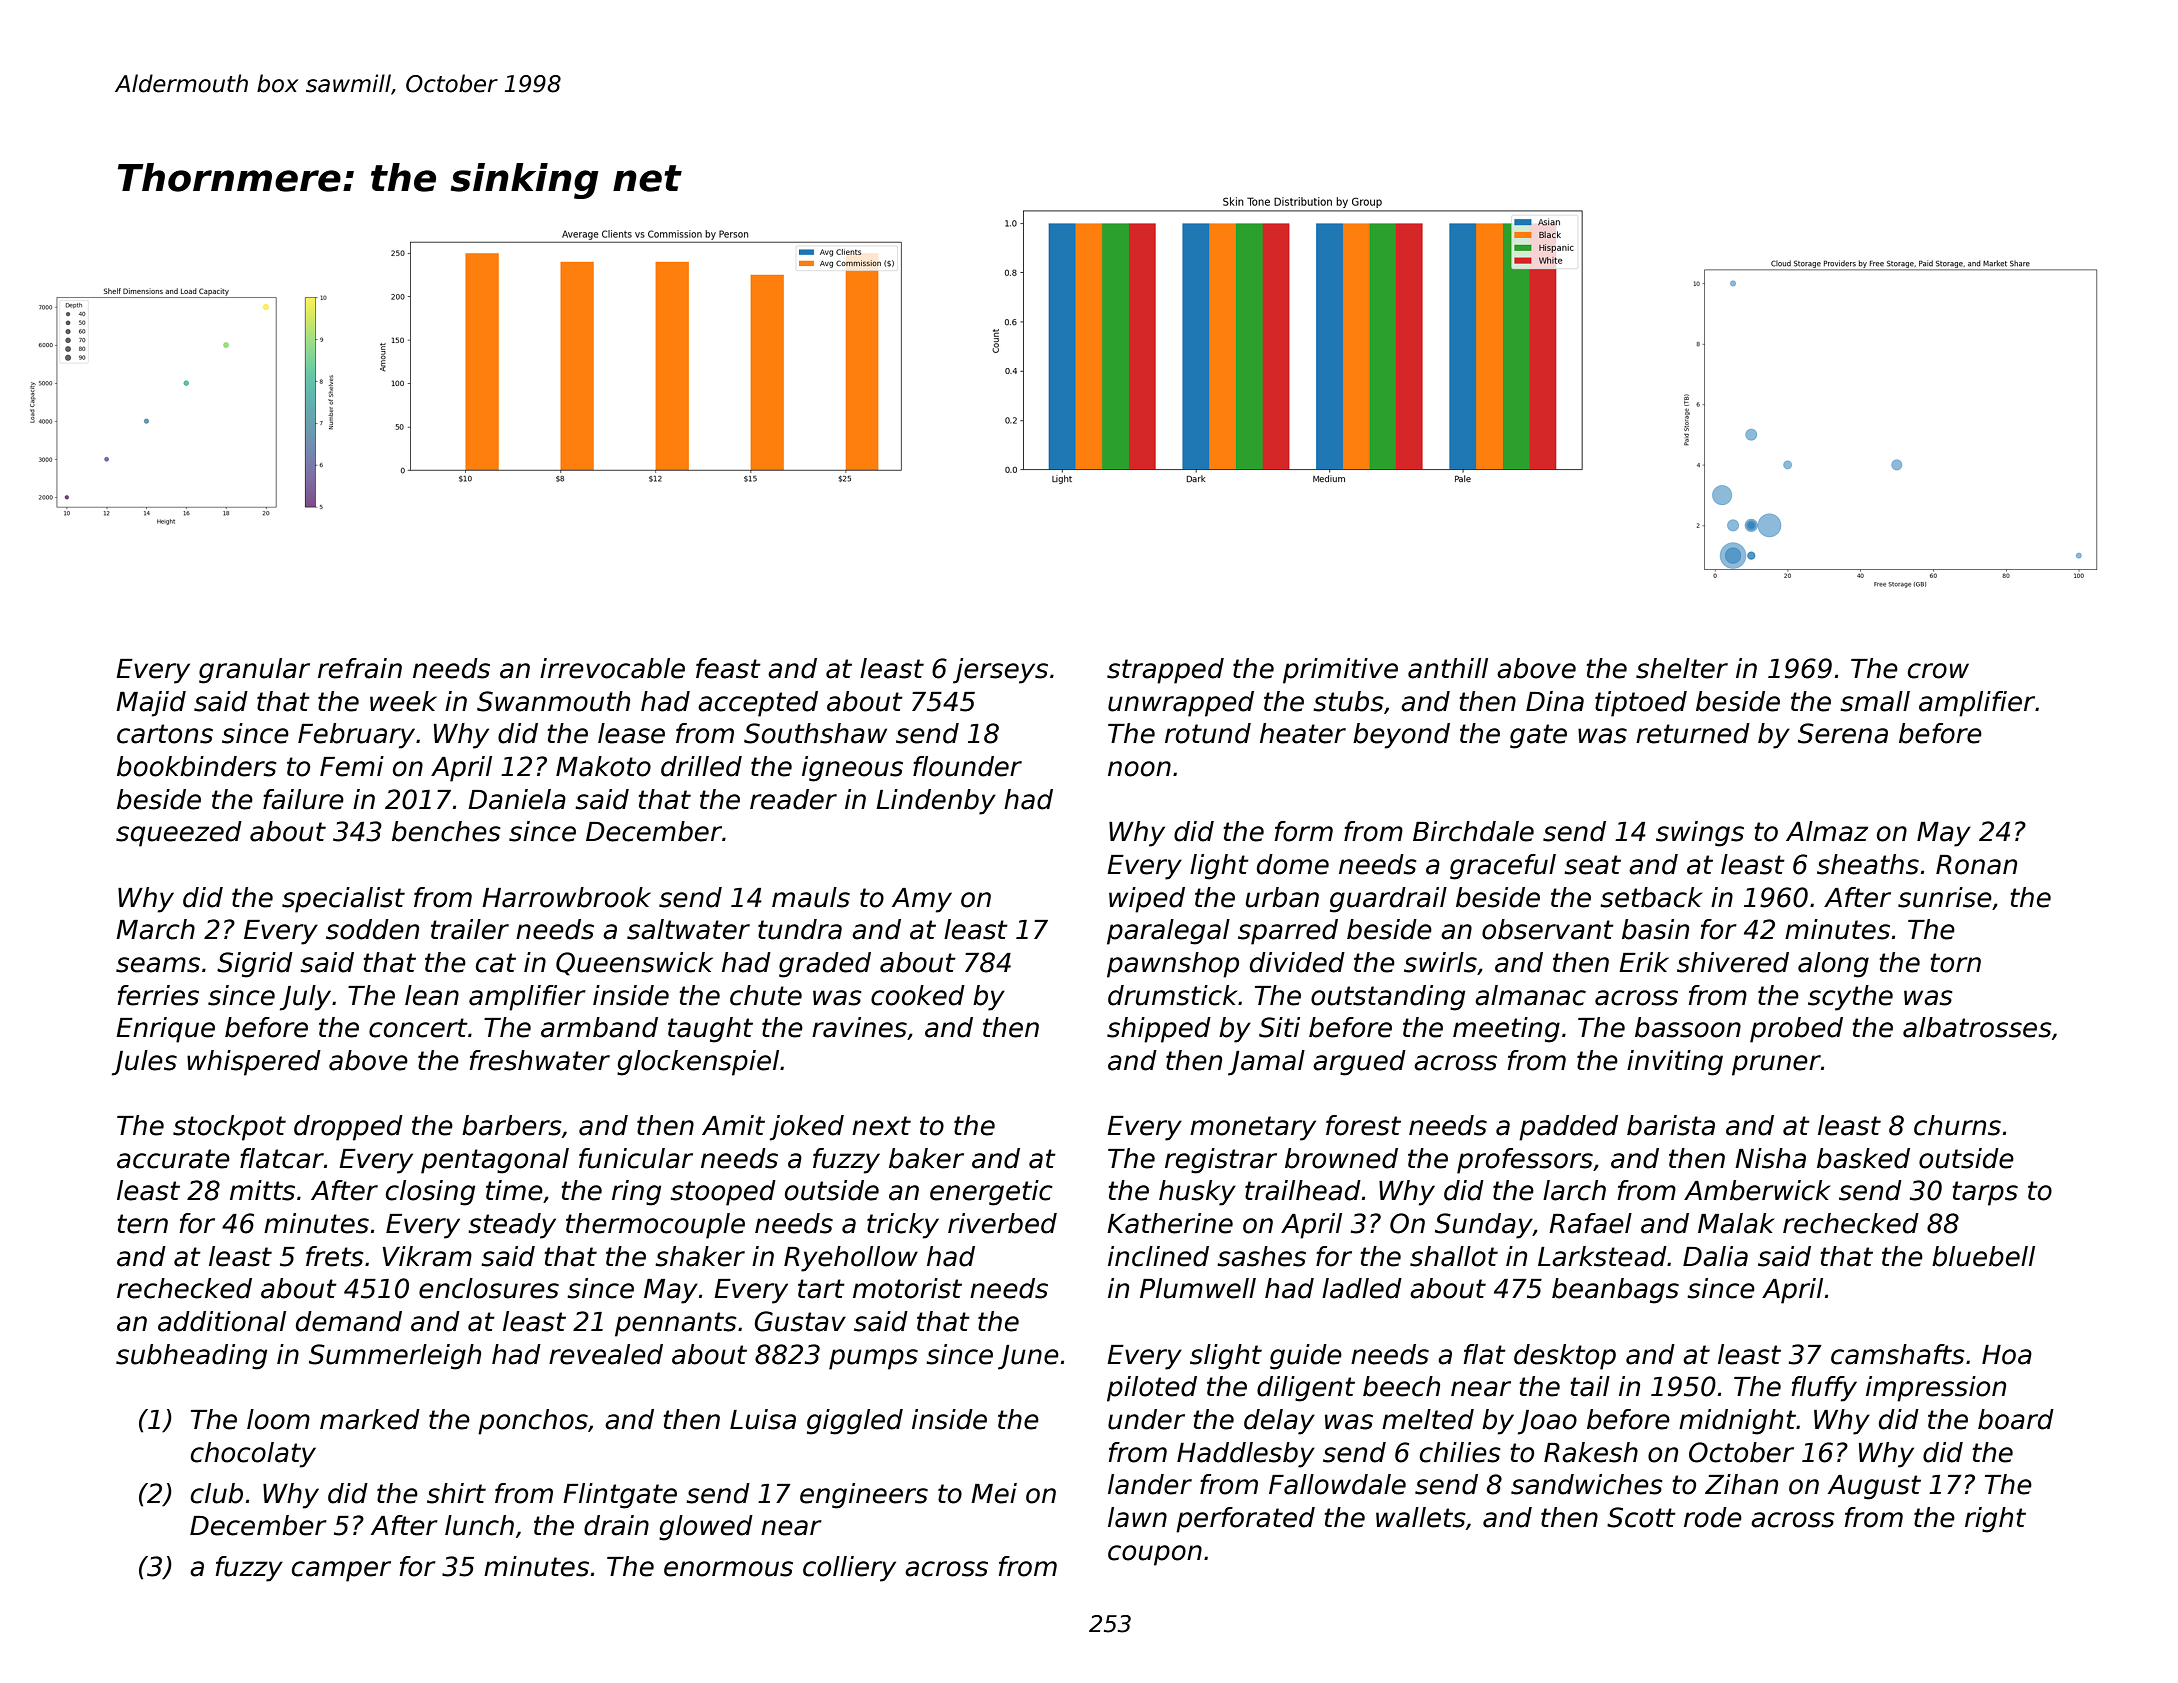 The width and height of the image is (2178, 1683). Describe the element at coordinates (855, 1422) in the image. I see `giggled` at that location.
